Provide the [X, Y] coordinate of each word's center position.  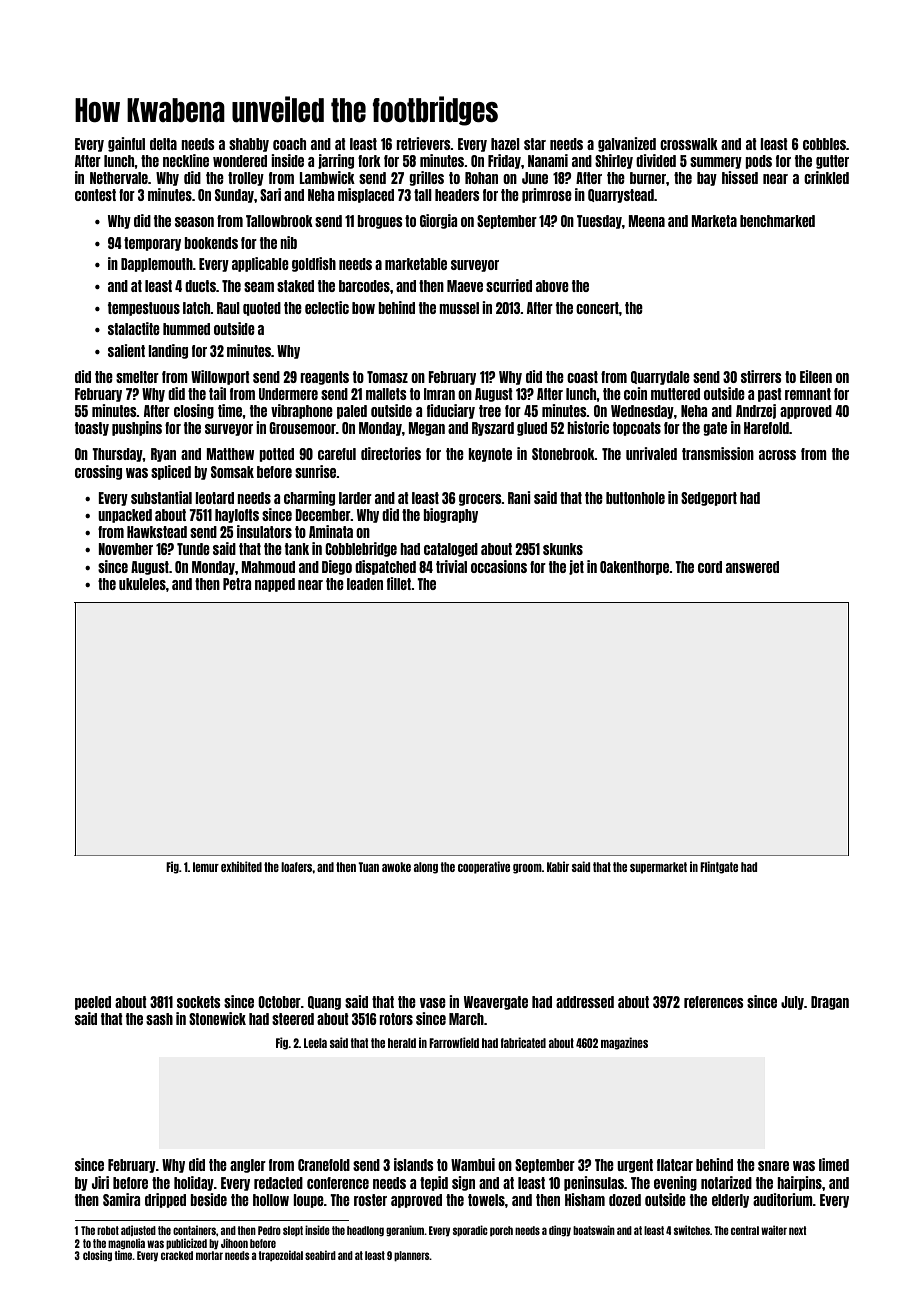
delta [163, 144]
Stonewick [217, 1018]
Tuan [368, 867]
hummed [186, 329]
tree [490, 411]
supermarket [658, 868]
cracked [177, 1255]
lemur [206, 867]
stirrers [761, 376]
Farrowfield [454, 1042]
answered [752, 567]
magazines [624, 1043]
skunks [563, 549]
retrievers [423, 143]
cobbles [824, 144]
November [125, 549]
